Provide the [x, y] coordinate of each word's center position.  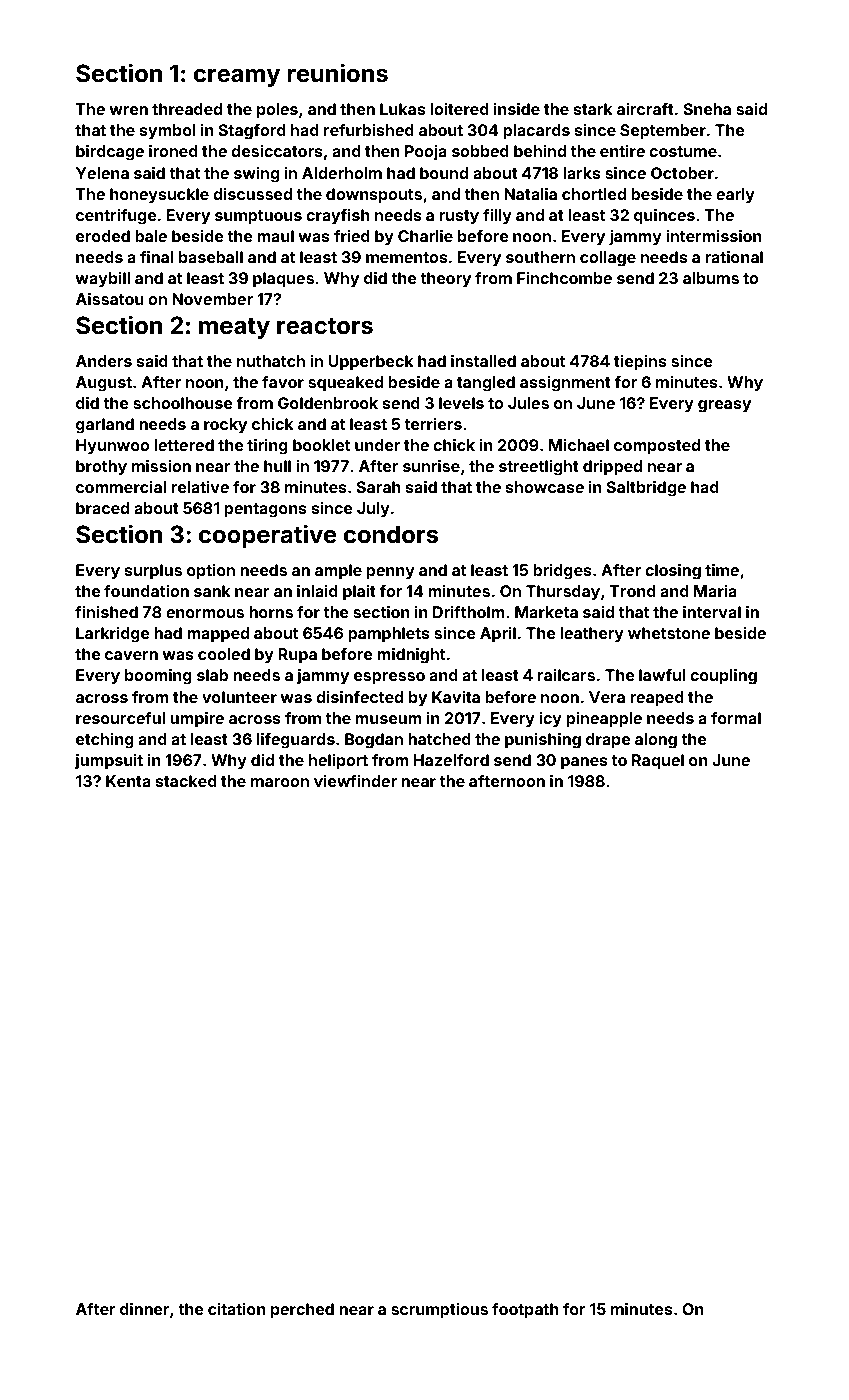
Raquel [658, 762]
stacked [186, 781]
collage [608, 259]
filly [497, 217]
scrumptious [439, 1311]
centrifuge [116, 217]
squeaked [345, 384]
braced [102, 508]
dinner [145, 1309]
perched [302, 1311]
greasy [724, 406]
